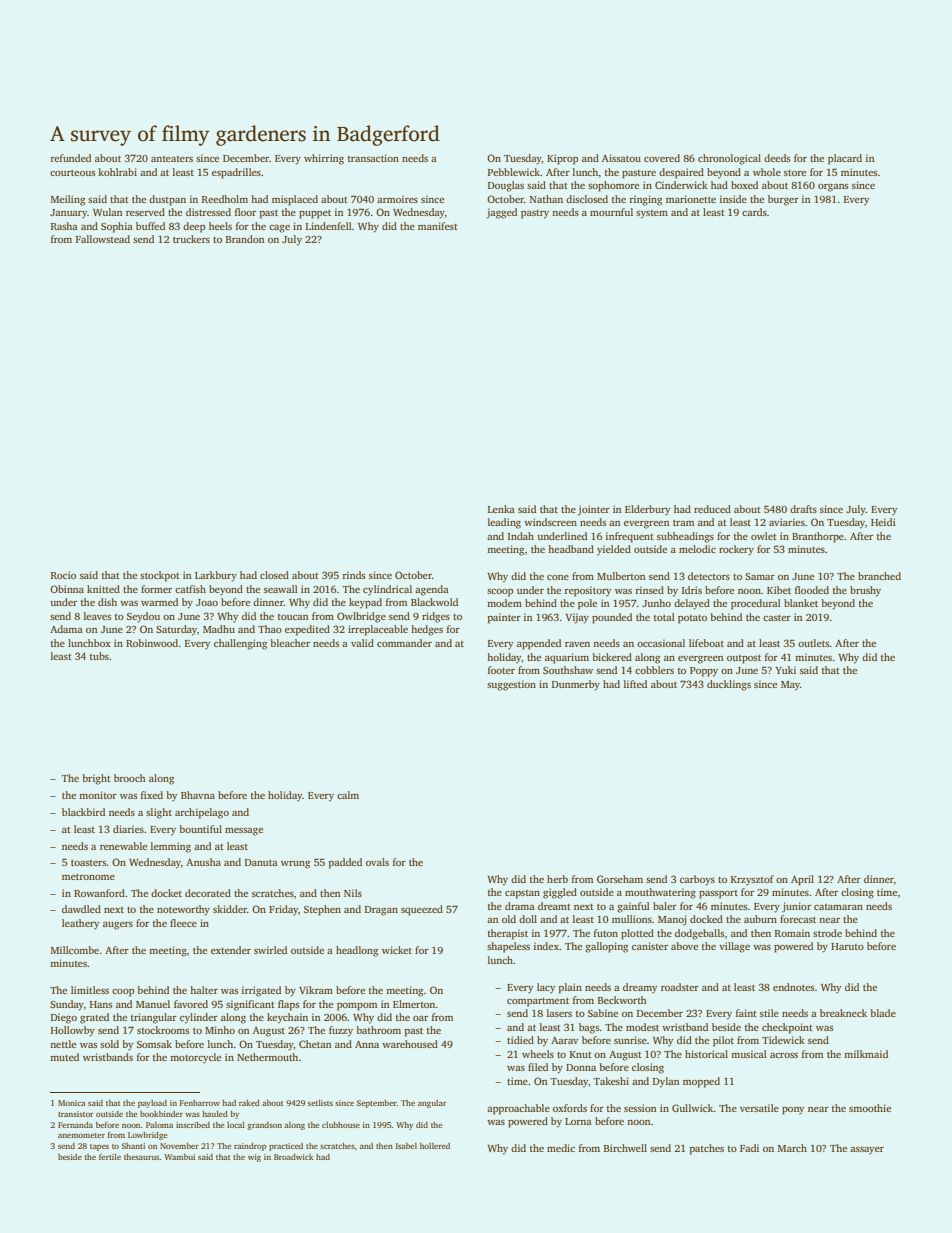 The image size is (952, 1233). Describe the element at coordinates (68, 200) in the screenshot. I see `Meiling` at that location.
